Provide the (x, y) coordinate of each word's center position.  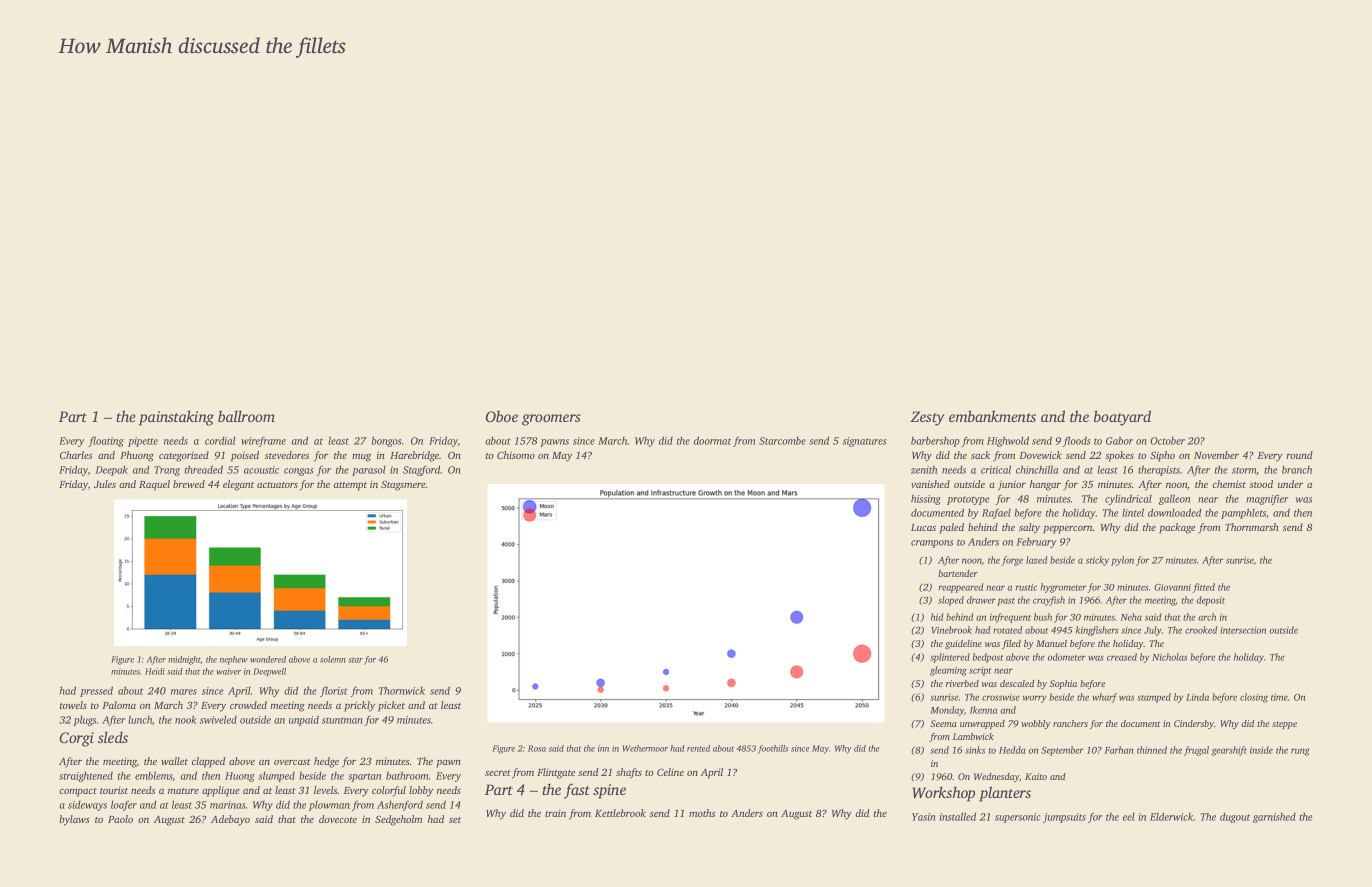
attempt (350, 486)
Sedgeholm (398, 820)
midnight (184, 660)
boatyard (1122, 418)
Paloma (119, 705)
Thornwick (402, 690)
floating (106, 441)
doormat (712, 440)
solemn (333, 659)
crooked (1201, 630)
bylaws (74, 820)
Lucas (923, 527)
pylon (1122, 561)
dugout (1235, 817)
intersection (1243, 630)
